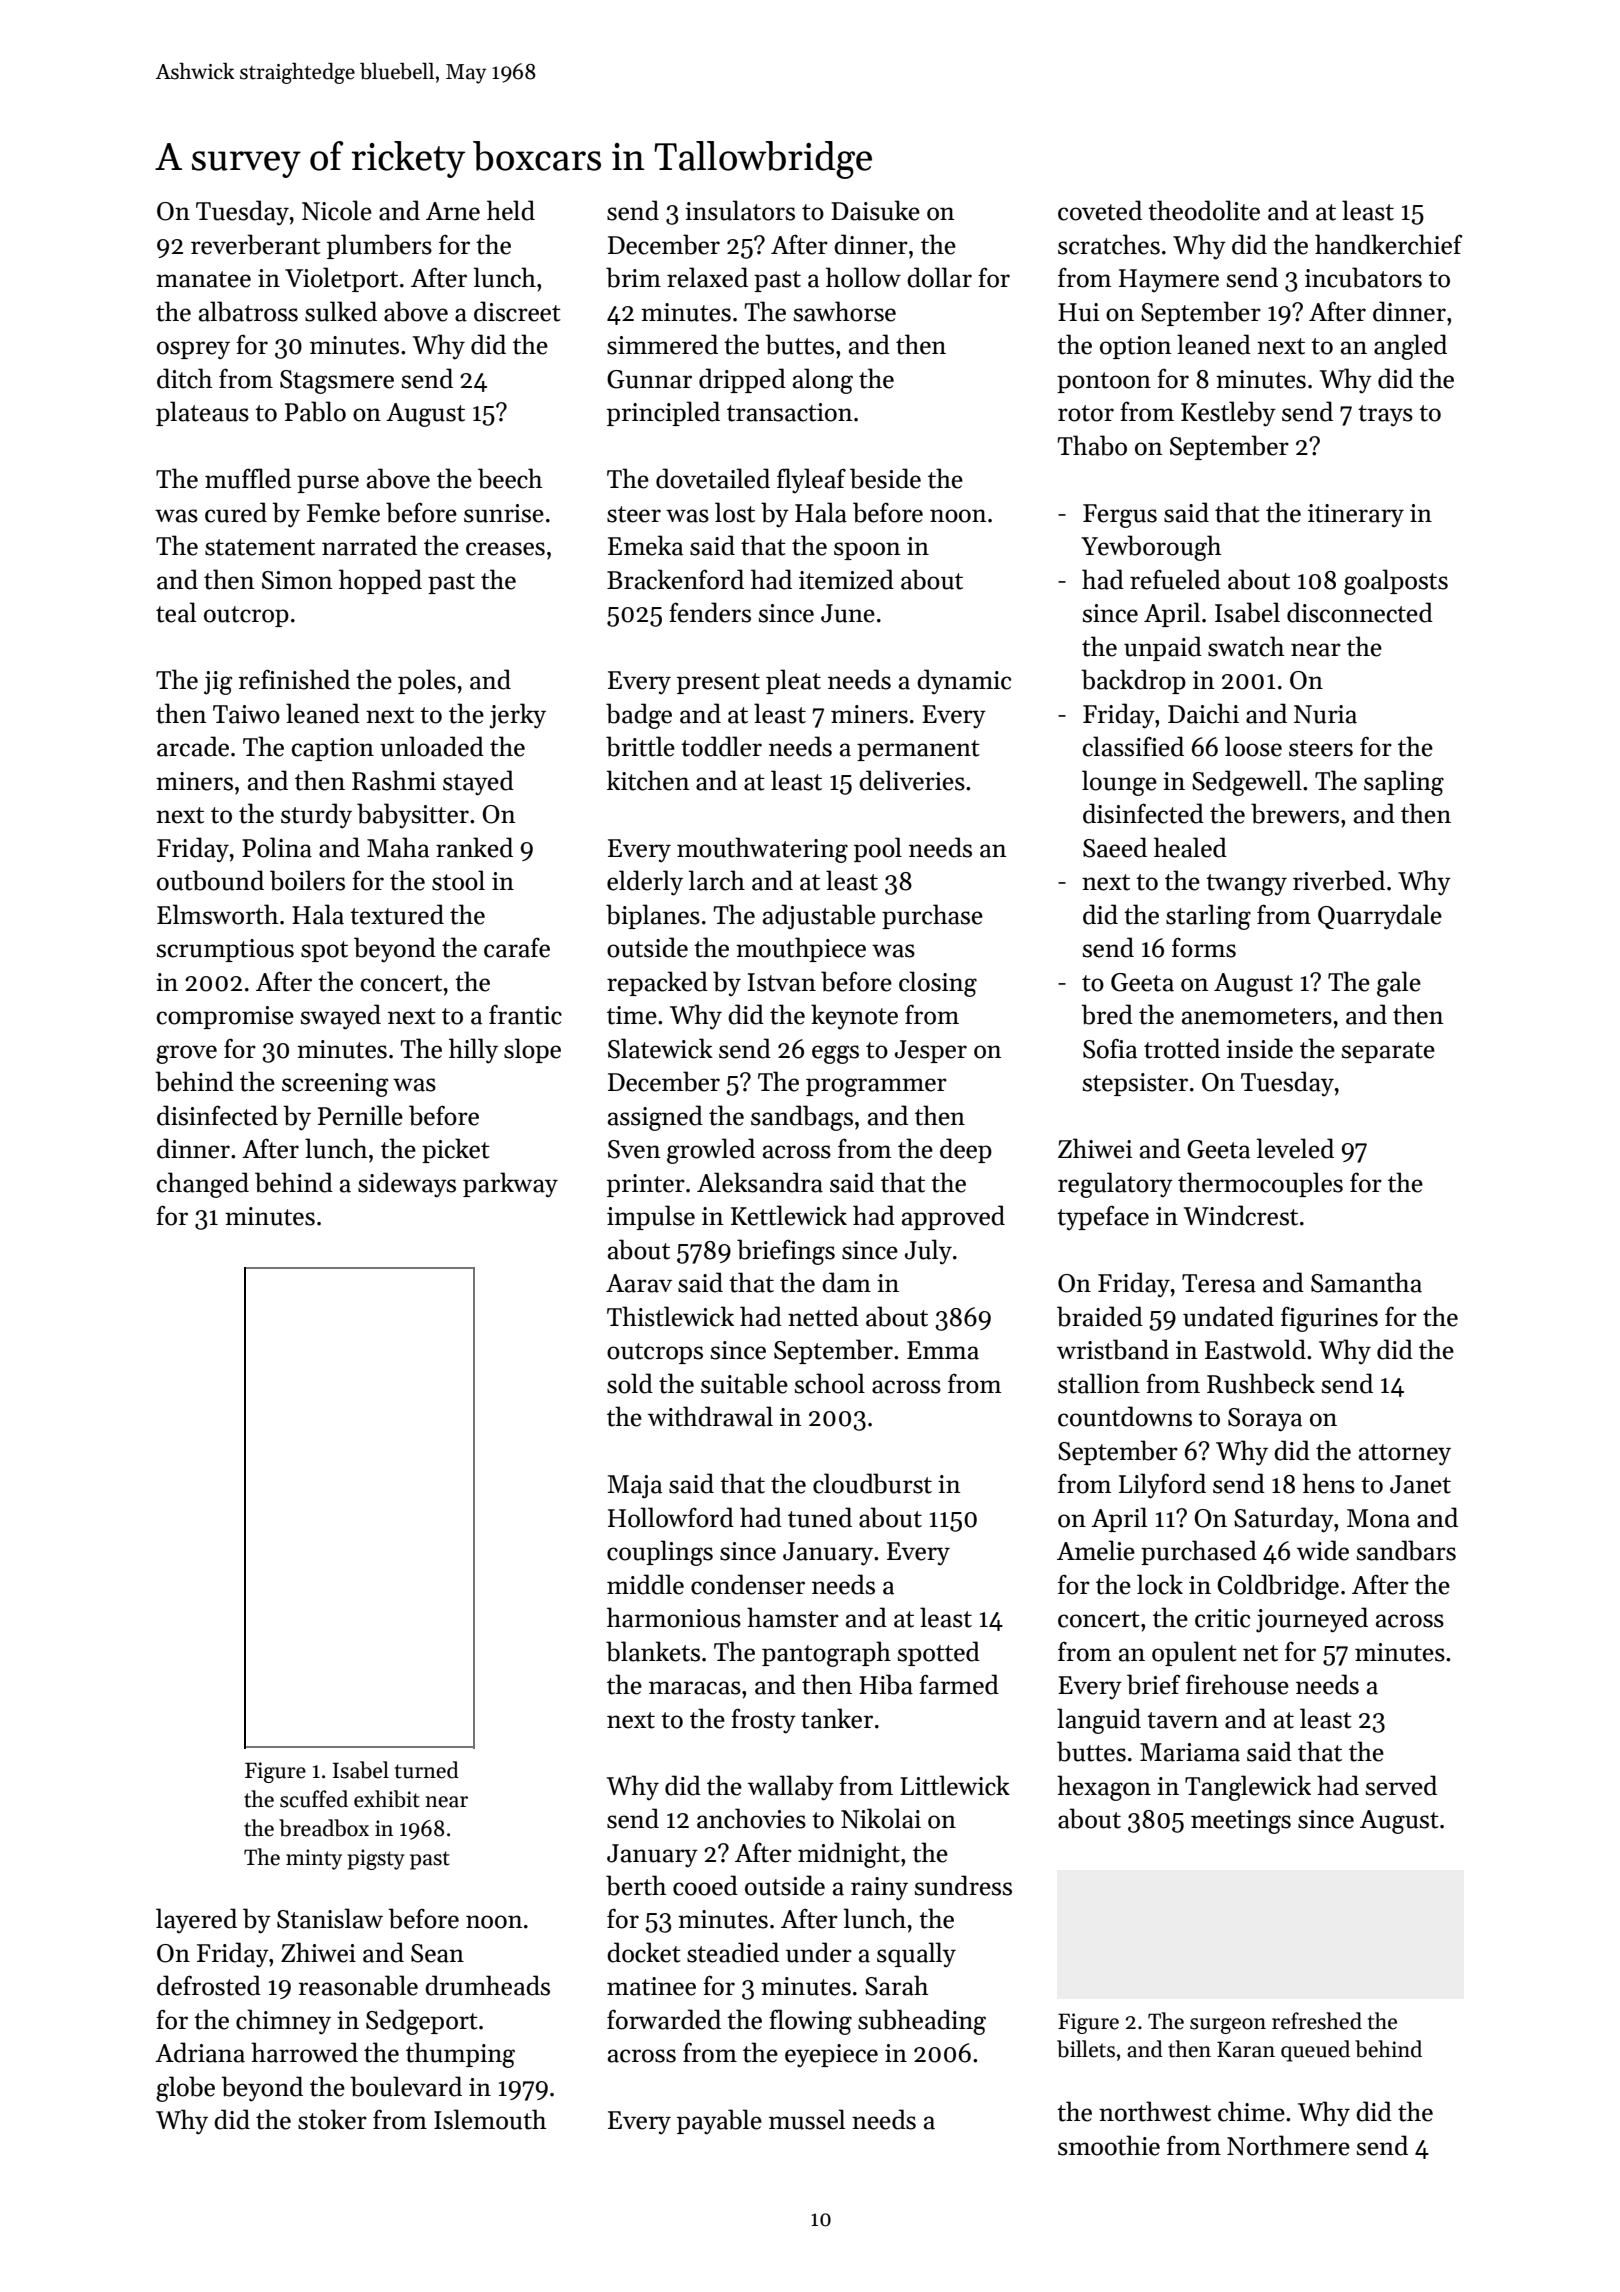  Describe the element at coordinates (807, 2119) in the document. I see `mussel` at that location.
